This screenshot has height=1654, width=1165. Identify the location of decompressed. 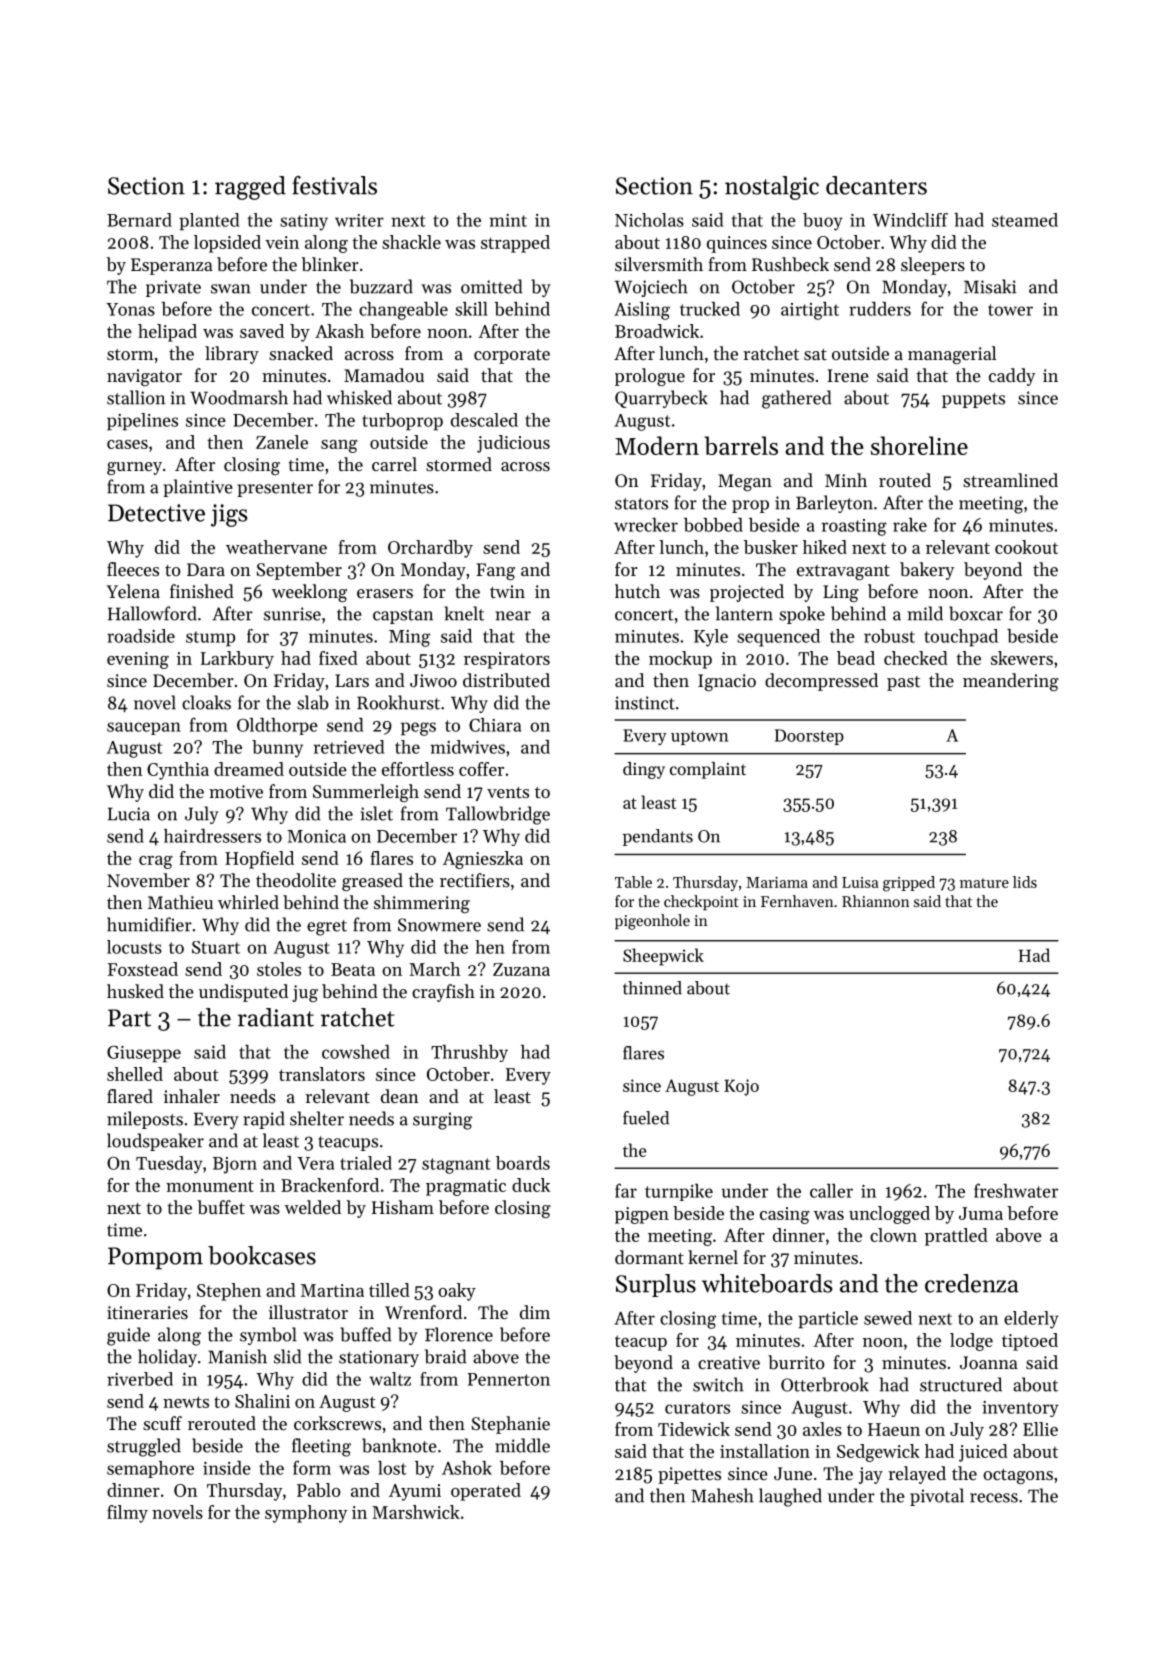
(821, 682).
